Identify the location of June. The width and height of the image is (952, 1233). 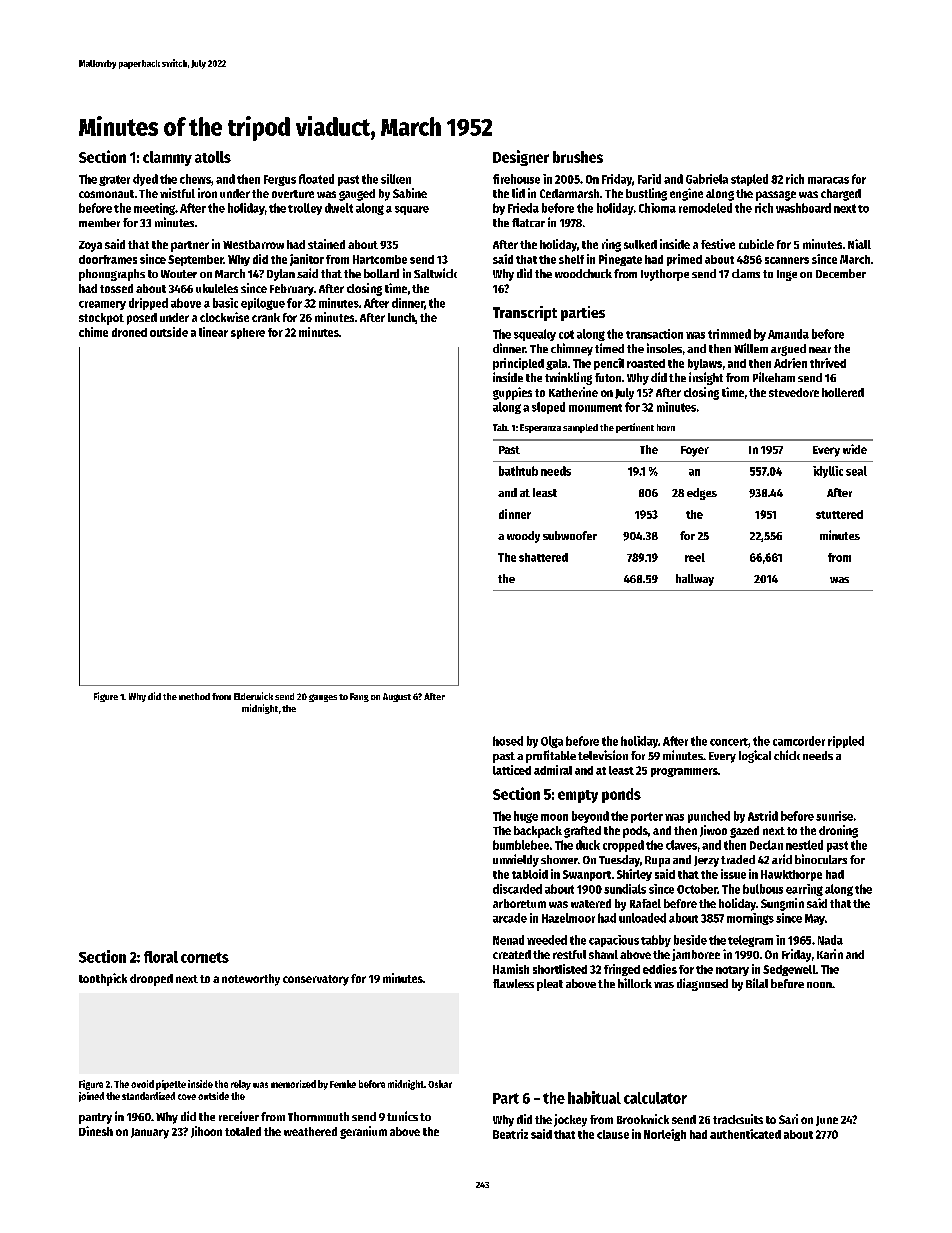
(827, 1121).
